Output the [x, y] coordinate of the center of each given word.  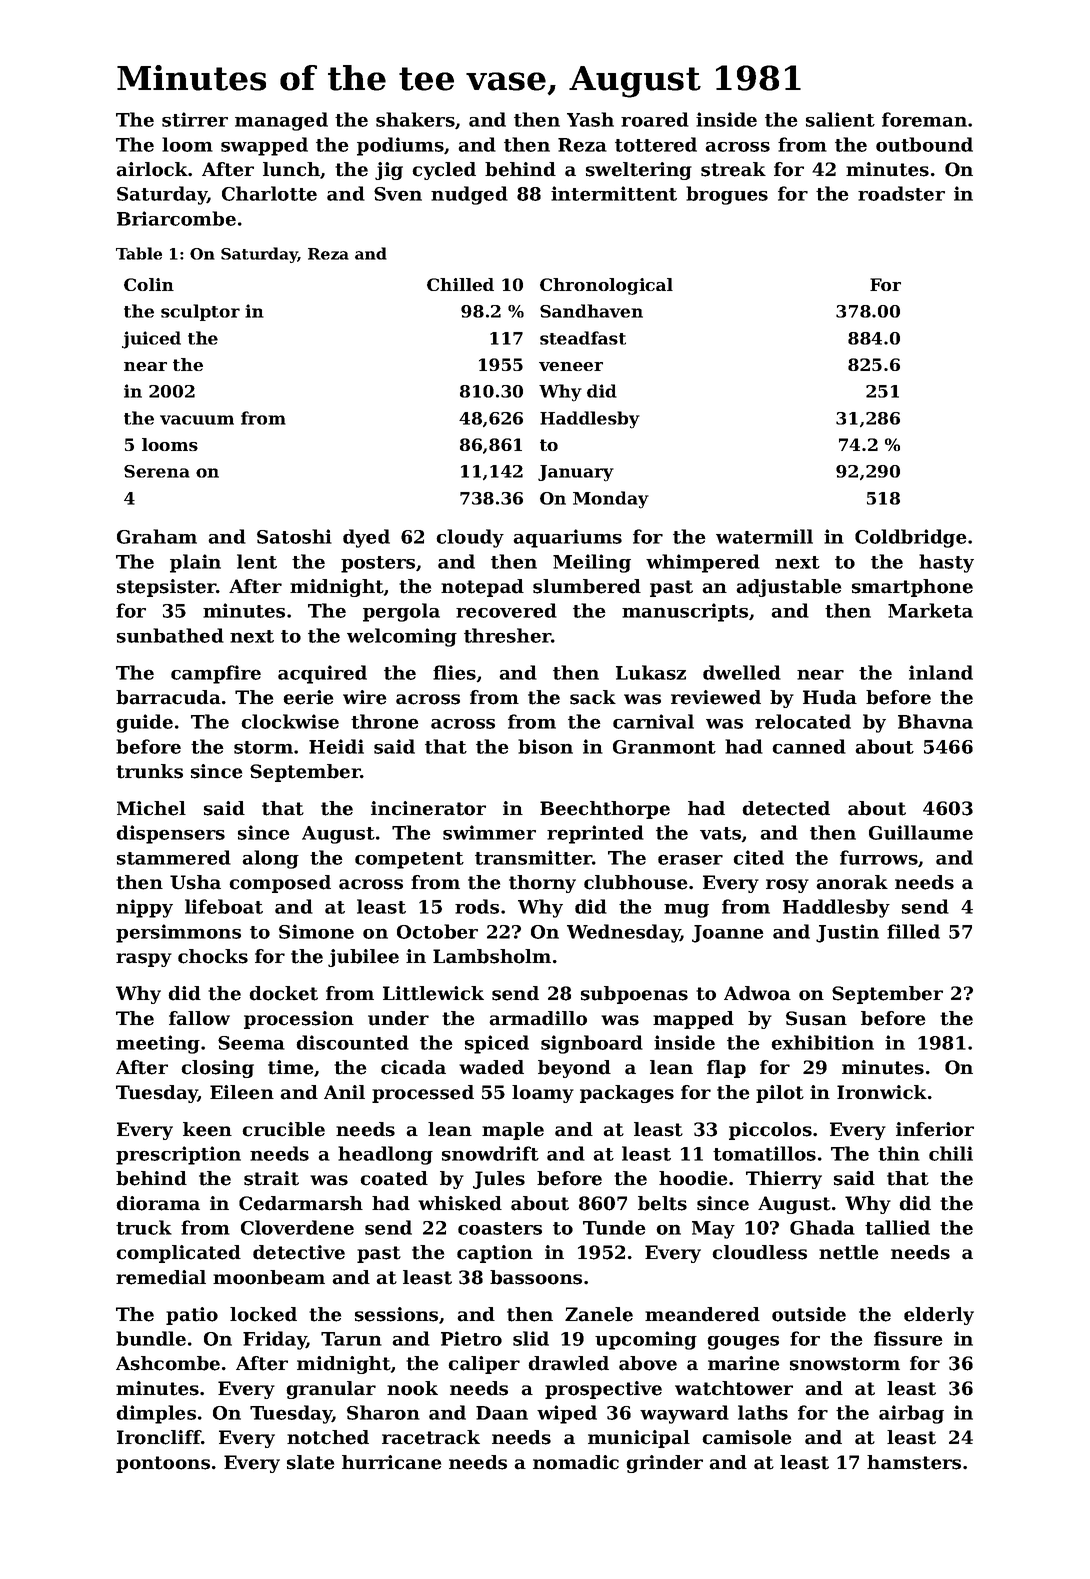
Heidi [336, 746]
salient [840, 119]
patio [192, 1316]
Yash [590, 119]
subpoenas [634, 995]
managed [281, 121]
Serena [157, 471]
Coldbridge [911, 538]
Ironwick [882, 1092]
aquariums [567, 538]
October [437, 931]
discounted [352, 1042]
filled [913, 931]
